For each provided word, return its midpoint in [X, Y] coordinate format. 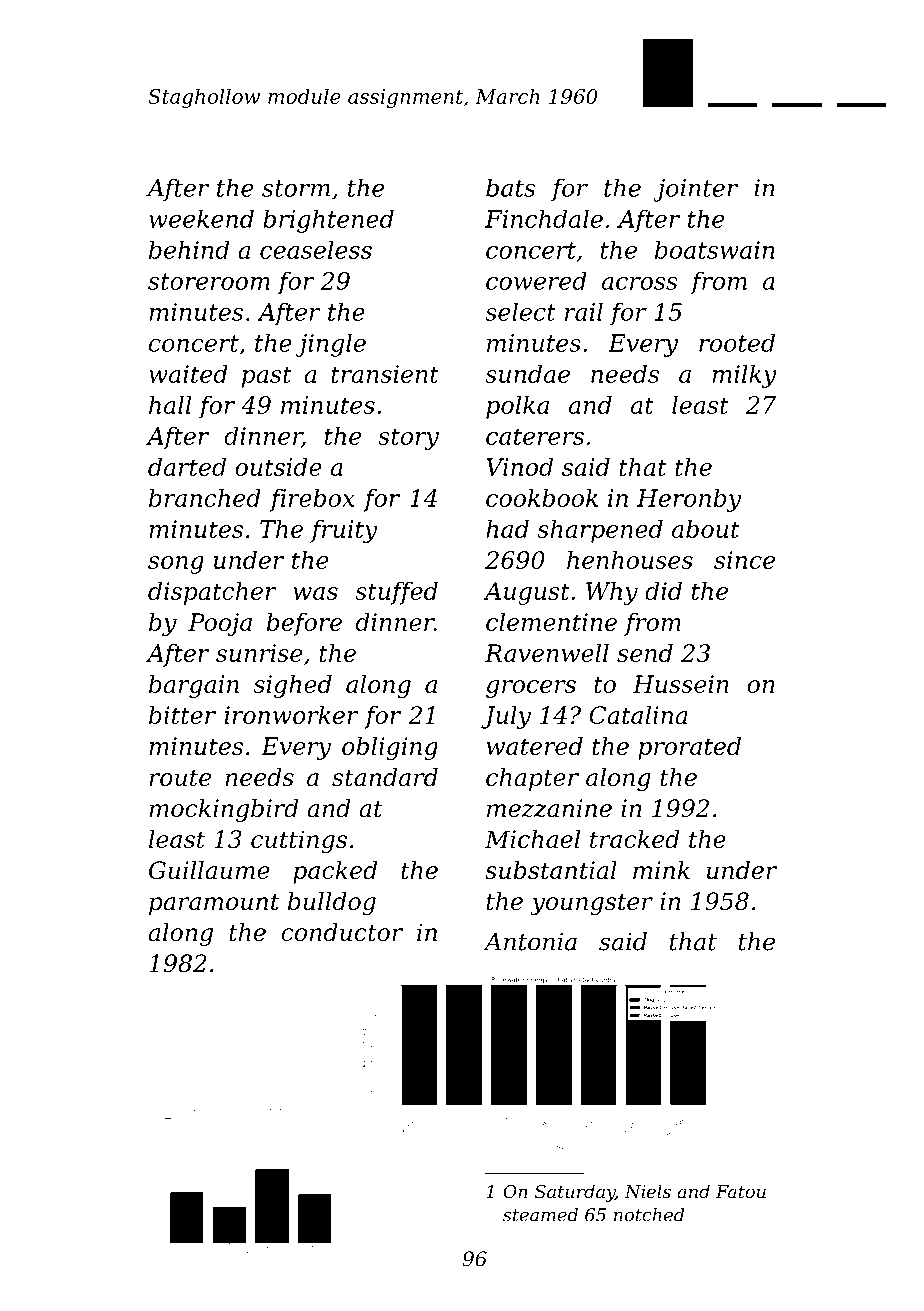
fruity [344, 531]
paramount [214, 904]
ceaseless [316, 249]
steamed [540, 1215]
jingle [331, 345]
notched [649, 1215]
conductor [342, 932]
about [706, 528]
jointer [695, 190]
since [744, 560]
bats [510, 187]
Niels [648, 1191]
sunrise [259, 653]
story [408, 439]
